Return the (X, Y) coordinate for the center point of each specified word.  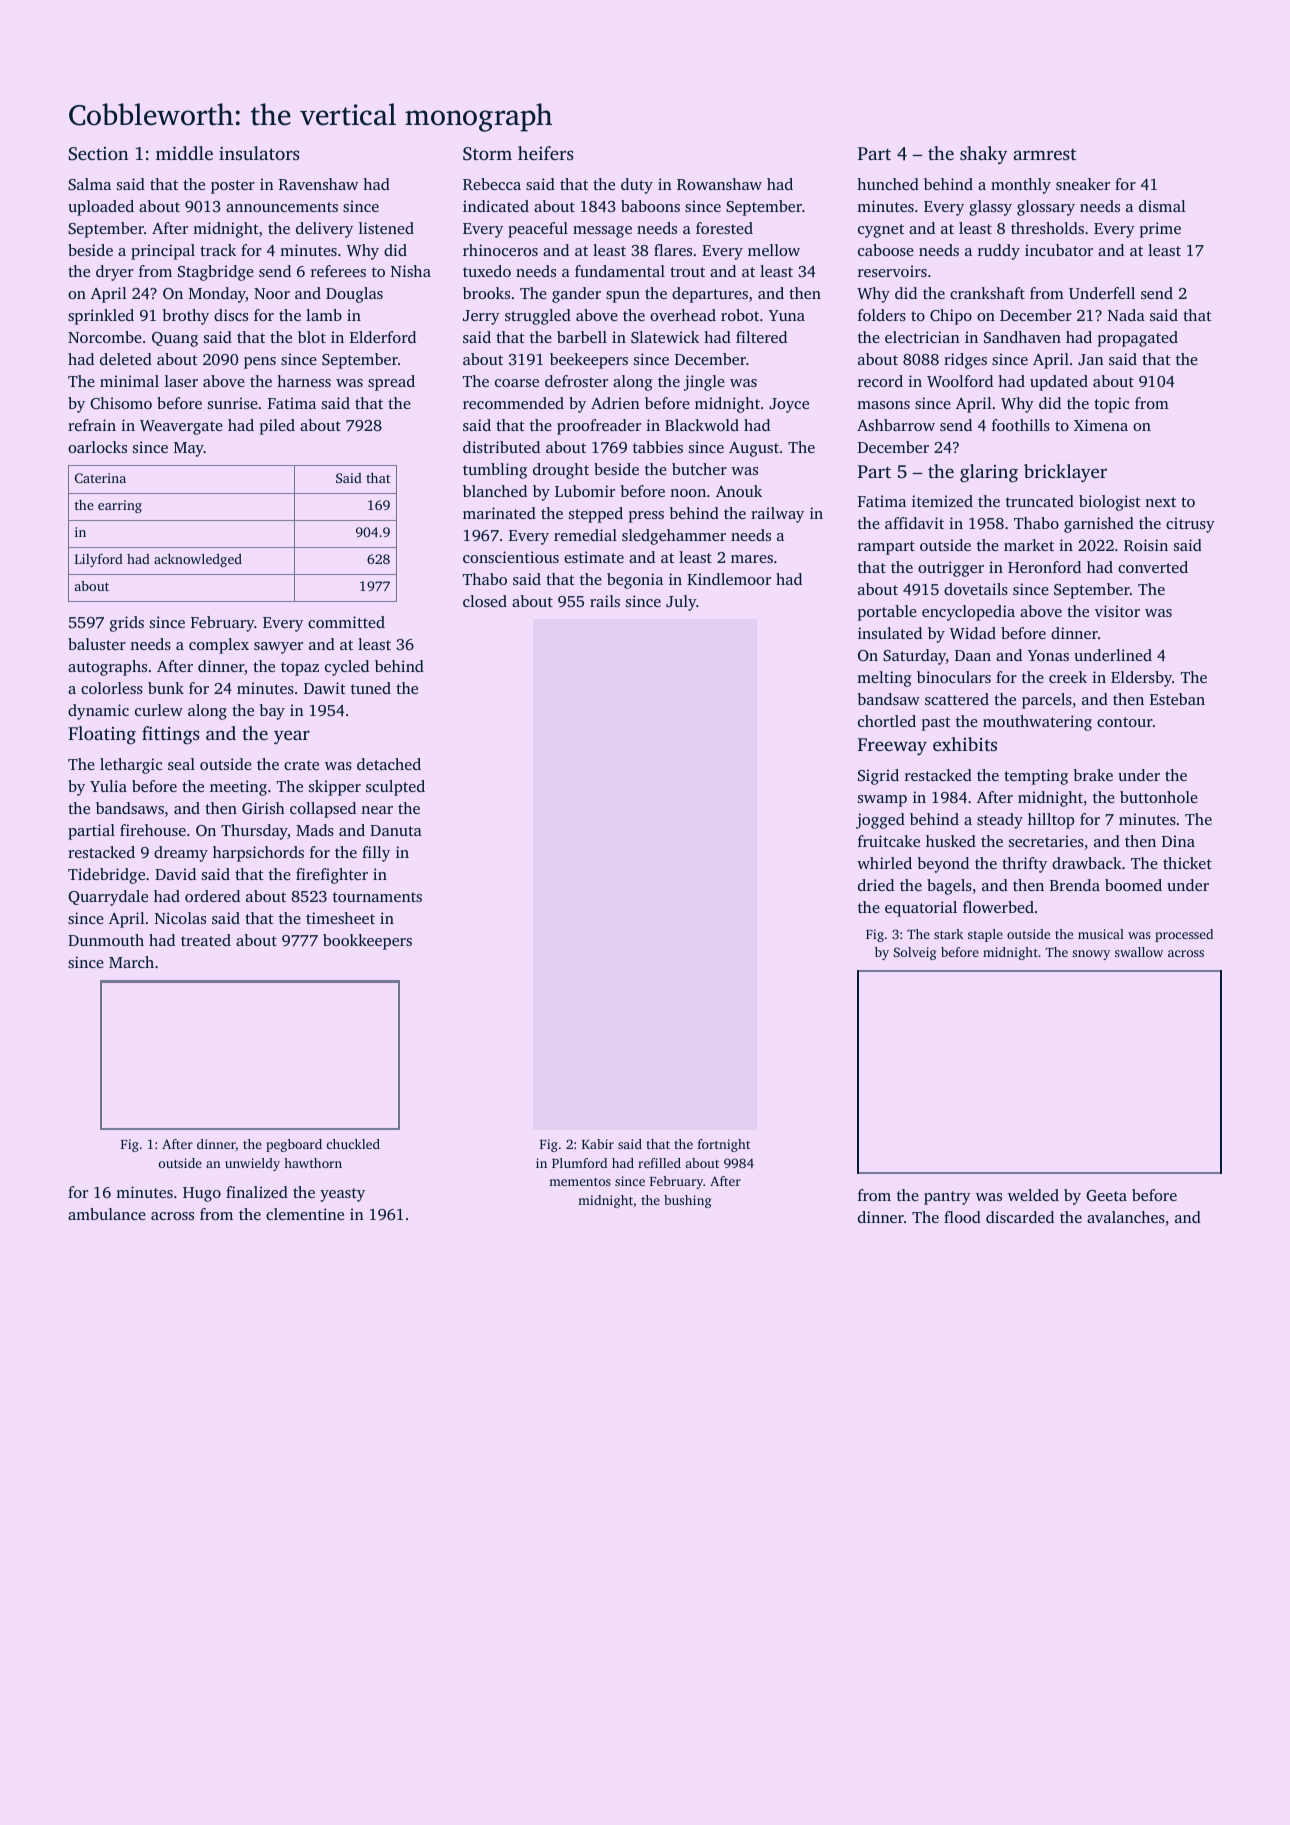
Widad (972, 633)
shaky (983, 155)
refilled (659, 1163)
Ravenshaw (318, 184)
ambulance (107, 1214)
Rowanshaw (719, 184)
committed (346, 622)
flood (962, 1217)
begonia (635, 581)
